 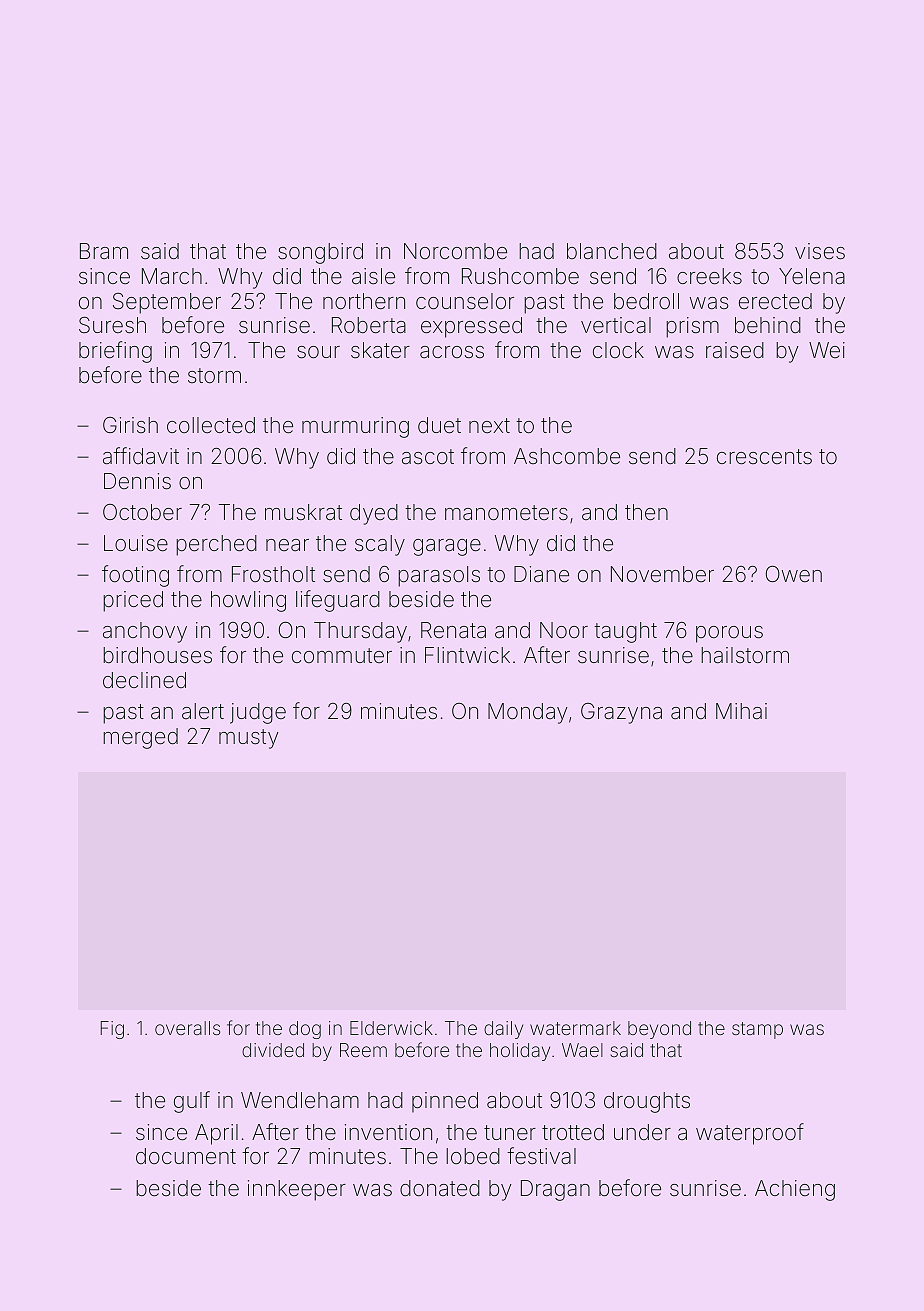 What do you see at coordinates (795, 1190) in the screenshot?
I see `Achieng` at bounding box center [795, 1190].
